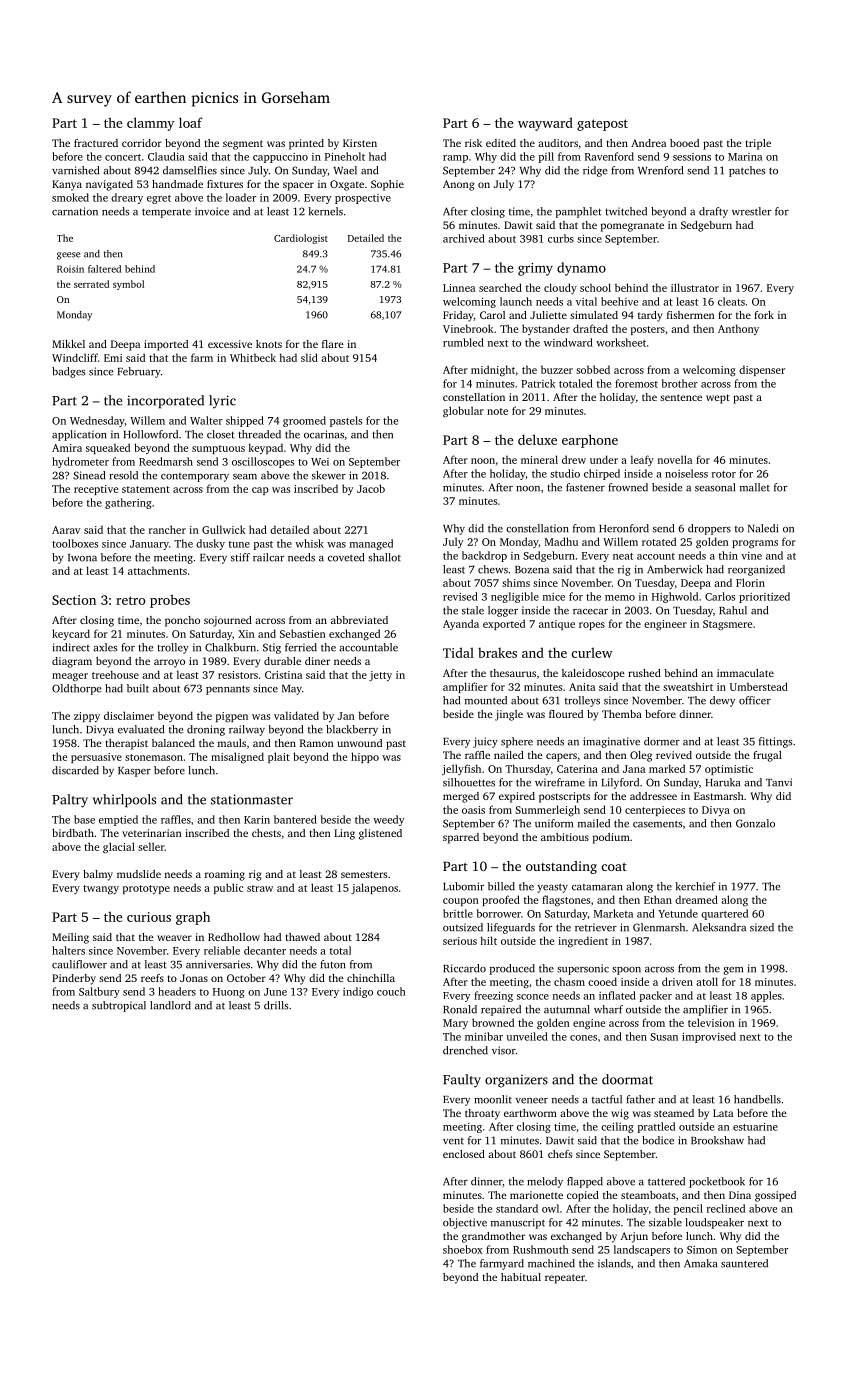  Describe the element at coordinates (150, 124) in the image. I see `clammy` at that location.
